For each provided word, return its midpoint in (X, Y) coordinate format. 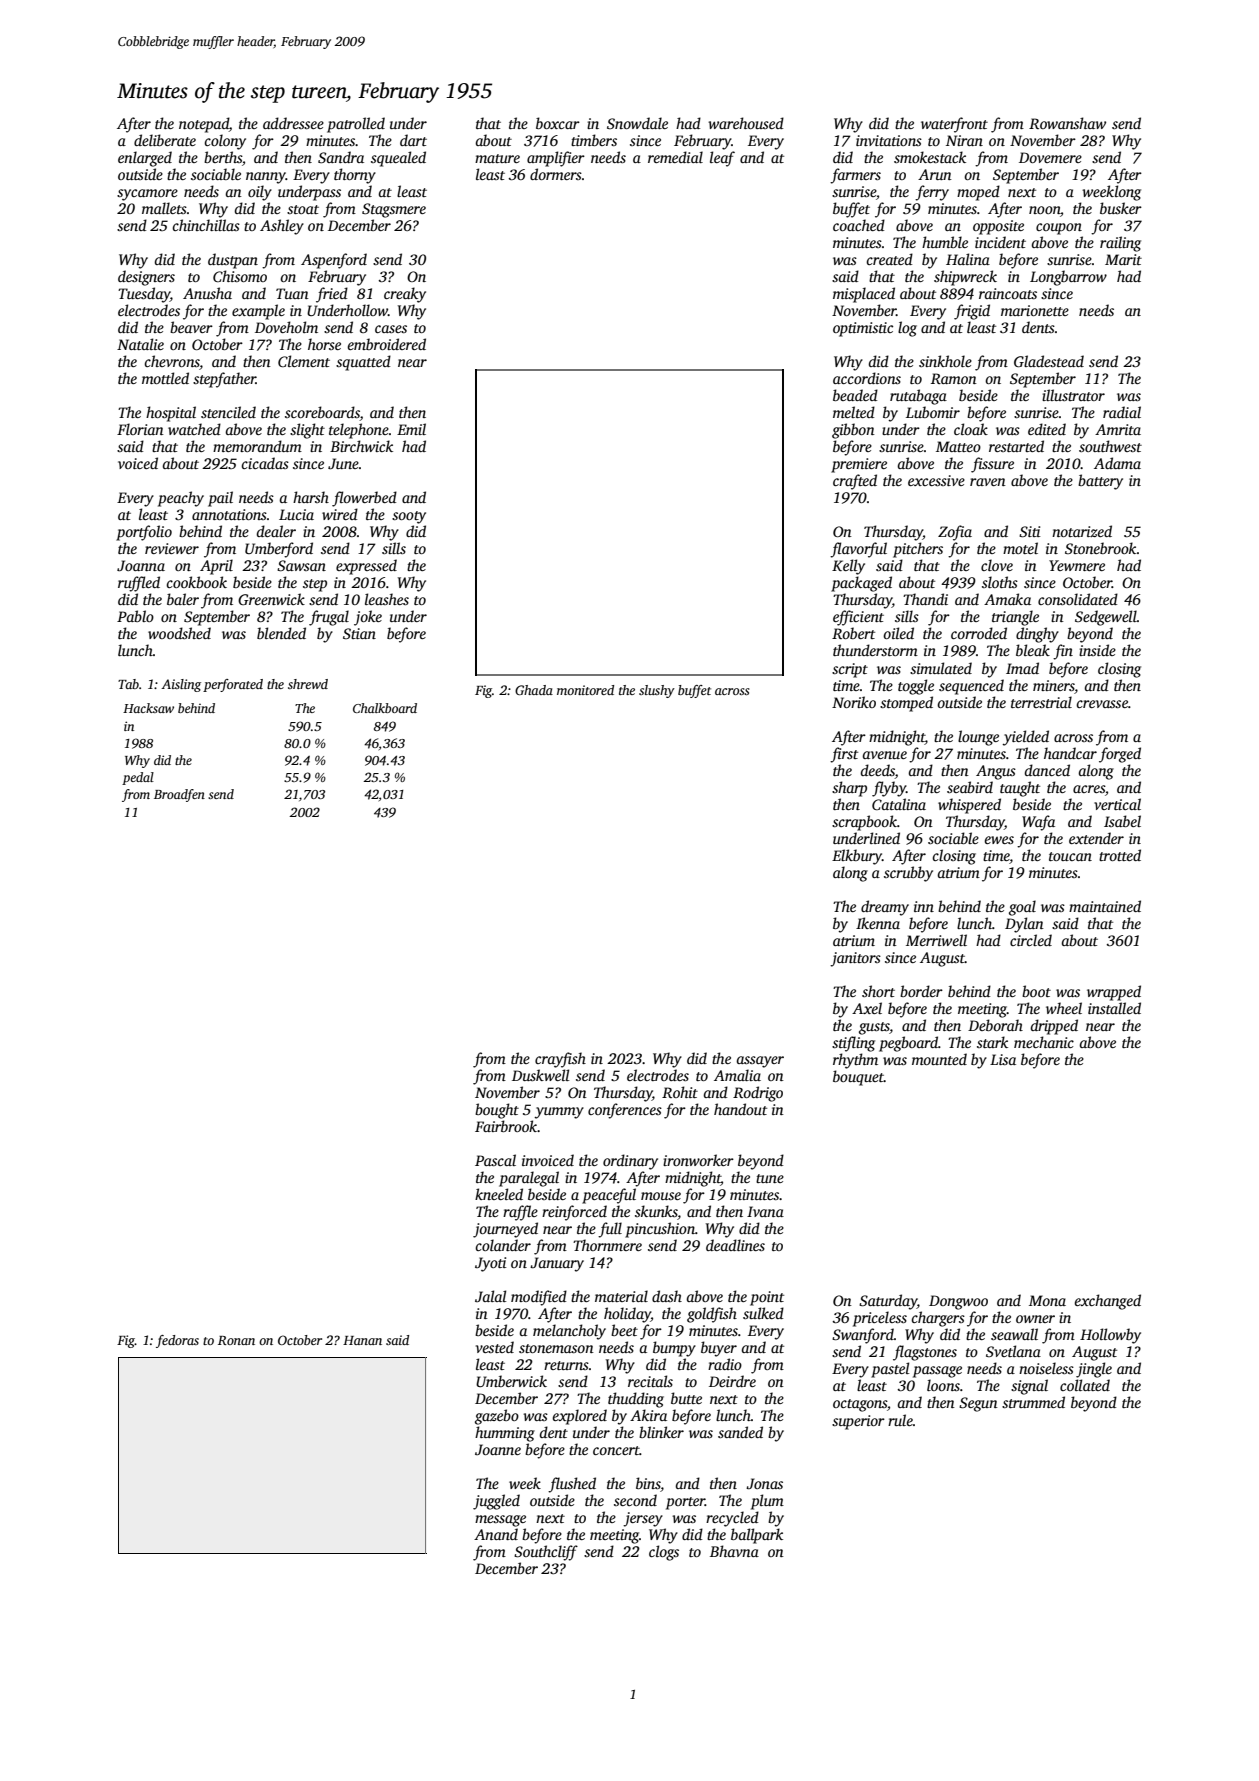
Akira (648, 1415)
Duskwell (541, 1075)
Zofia (955, 533)
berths (223, 157)
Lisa (1003, 1059)
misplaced (864, 295)
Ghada (534, 690)
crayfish (560, 1060)
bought (497, 1111)
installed (1114, 1008)
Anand (496, 1534)
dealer (276, 531)
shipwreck (965, 278)
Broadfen (179, 795)
